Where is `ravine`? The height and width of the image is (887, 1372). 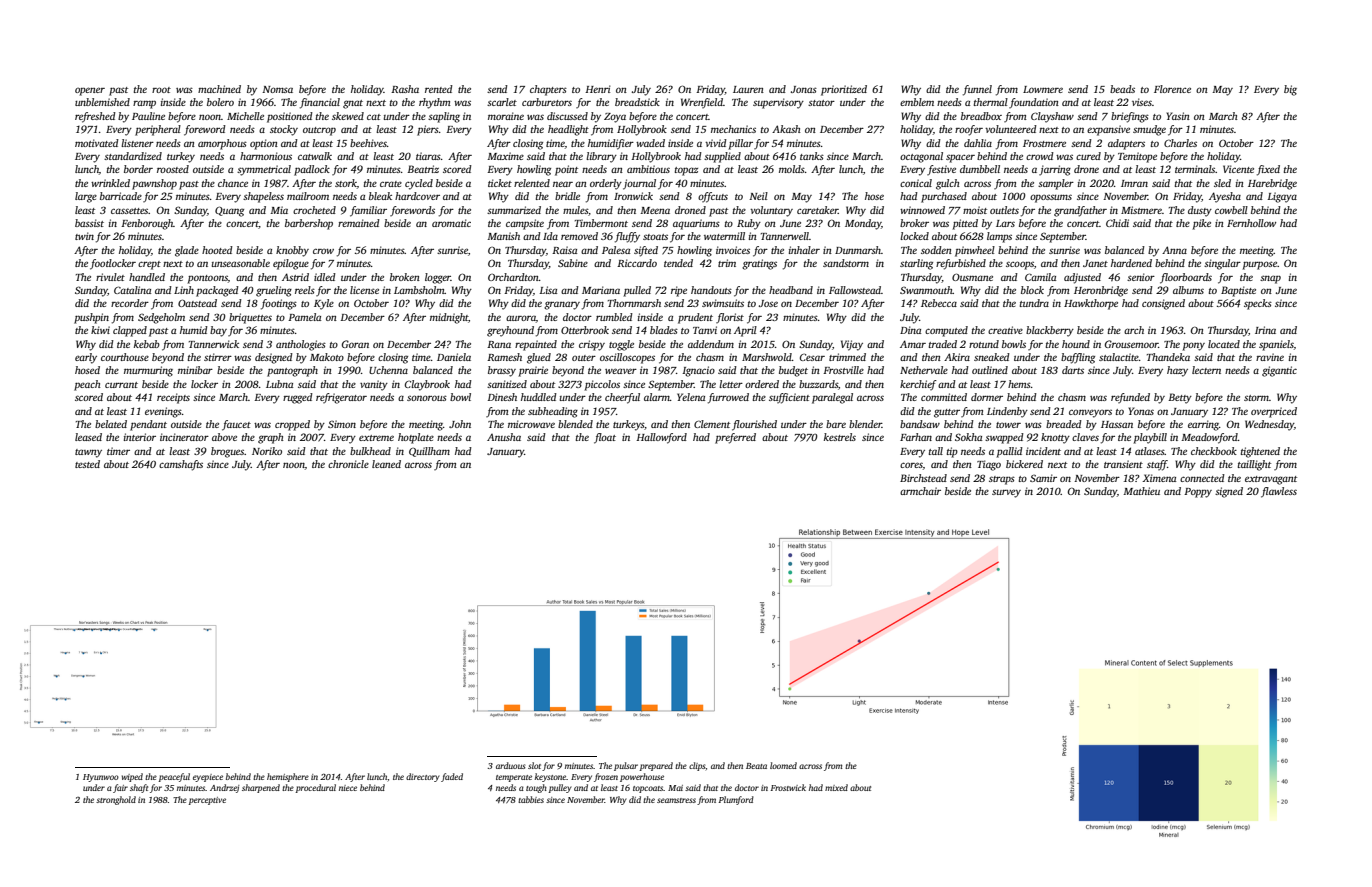 ravine is located at coordinates (1270, 357).
